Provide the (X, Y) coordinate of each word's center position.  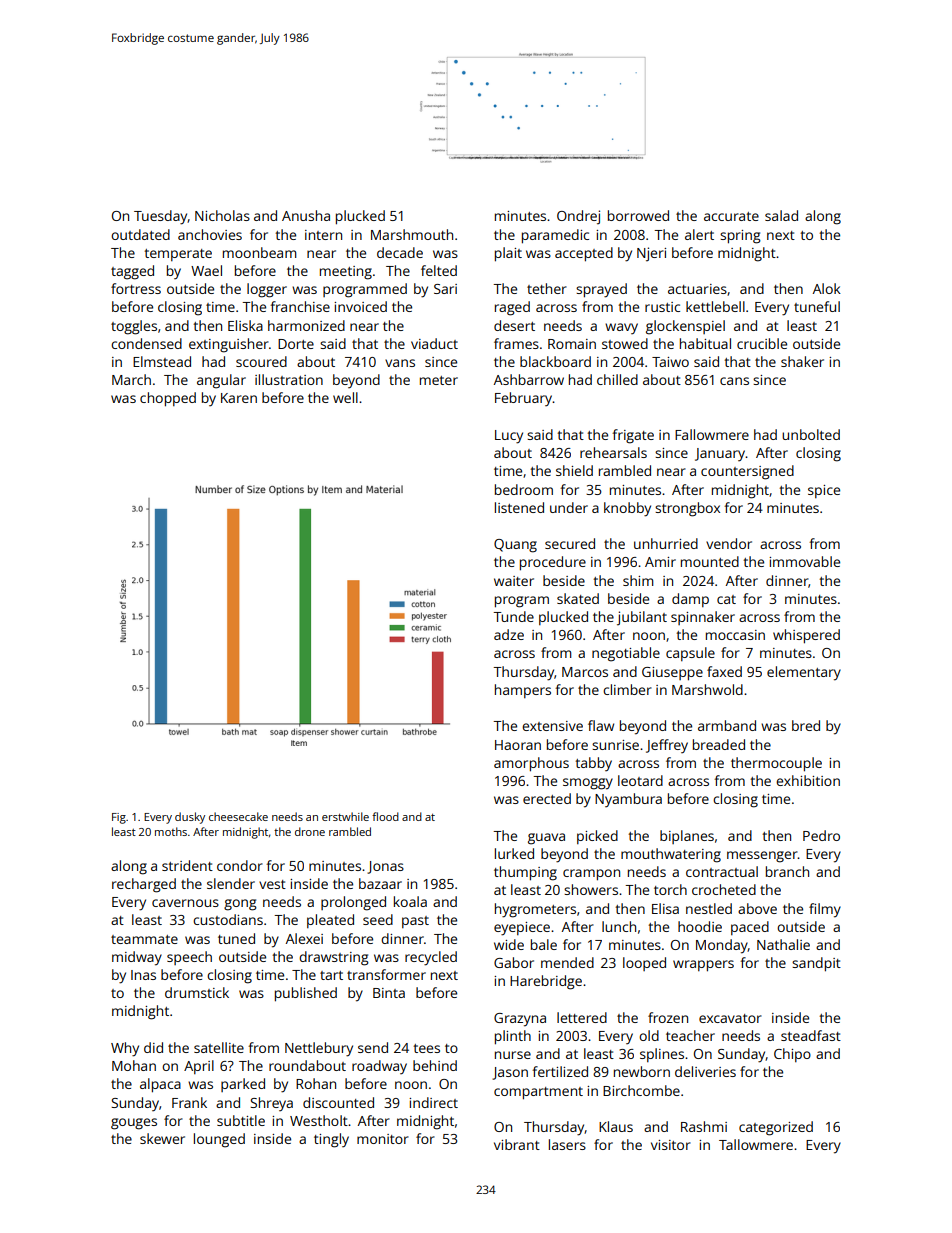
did (153, 1047)
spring (740, 237)
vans (400, 363)
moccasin (735, 635)
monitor (383, 1139)
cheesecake (238, 816)
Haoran (518, 745)
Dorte (296, 344)
